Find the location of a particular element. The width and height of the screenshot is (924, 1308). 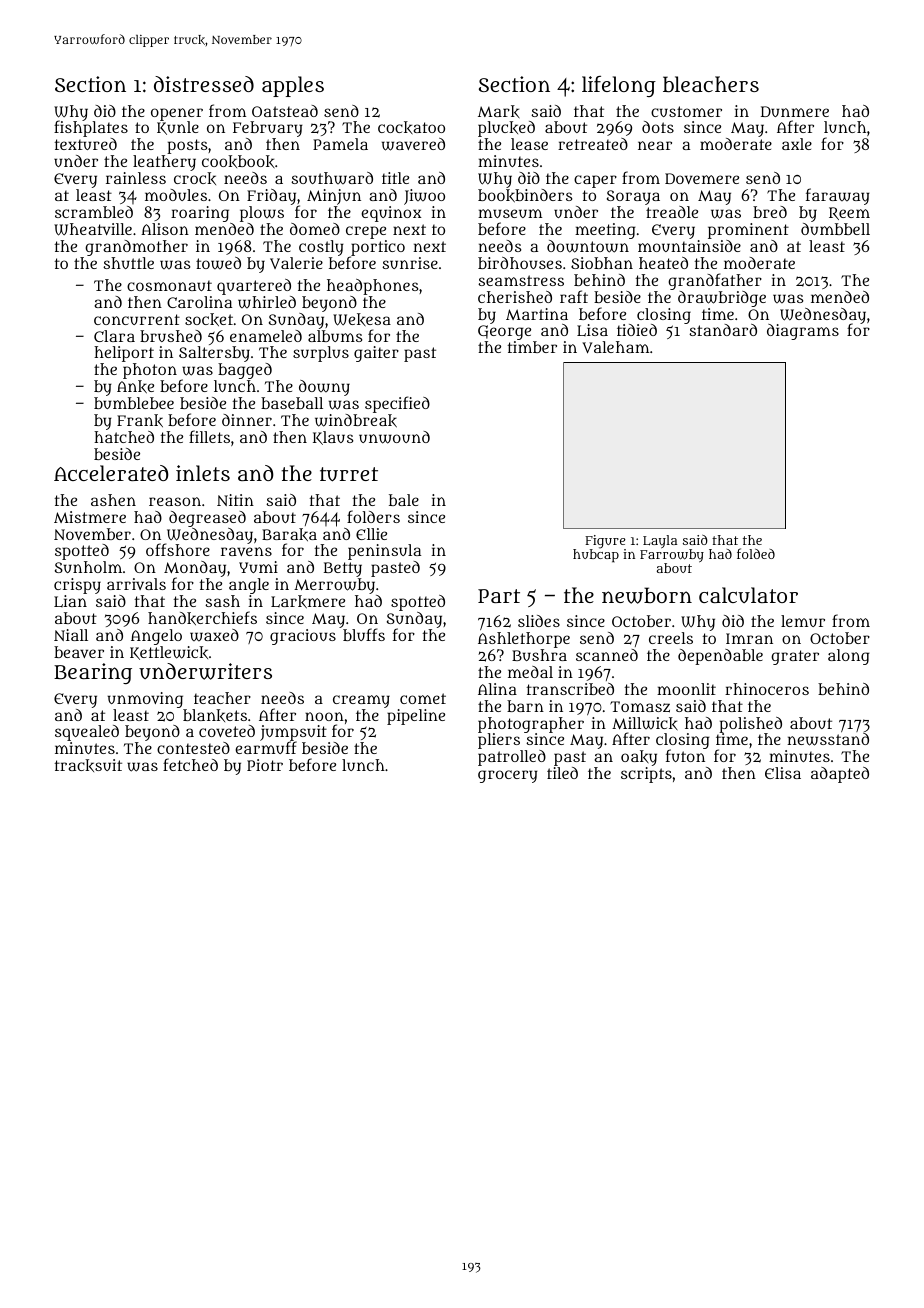

newborn is located at coordinates (647, 595).
